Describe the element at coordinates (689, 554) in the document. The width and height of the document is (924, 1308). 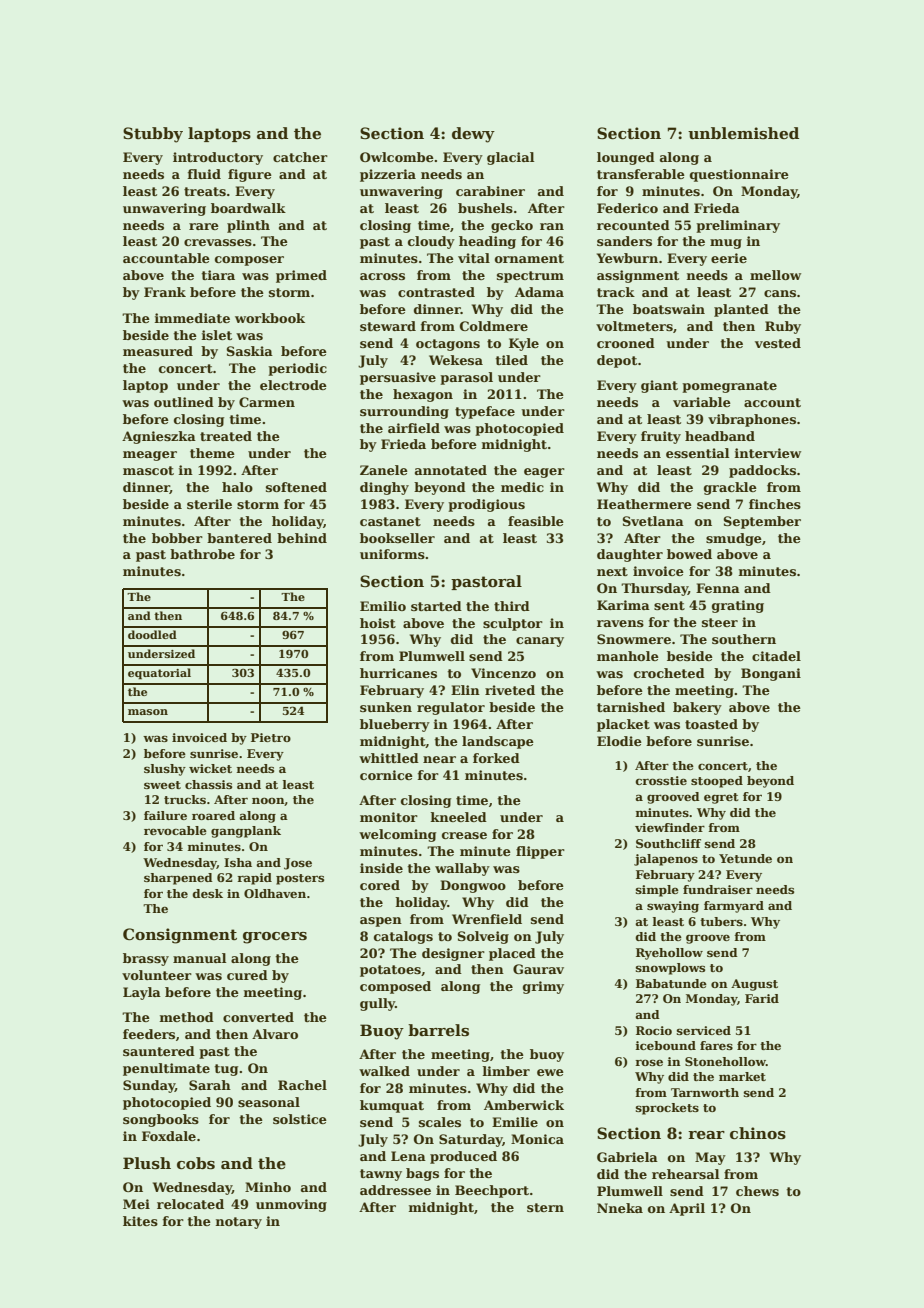
I see `bowed` at that location.
